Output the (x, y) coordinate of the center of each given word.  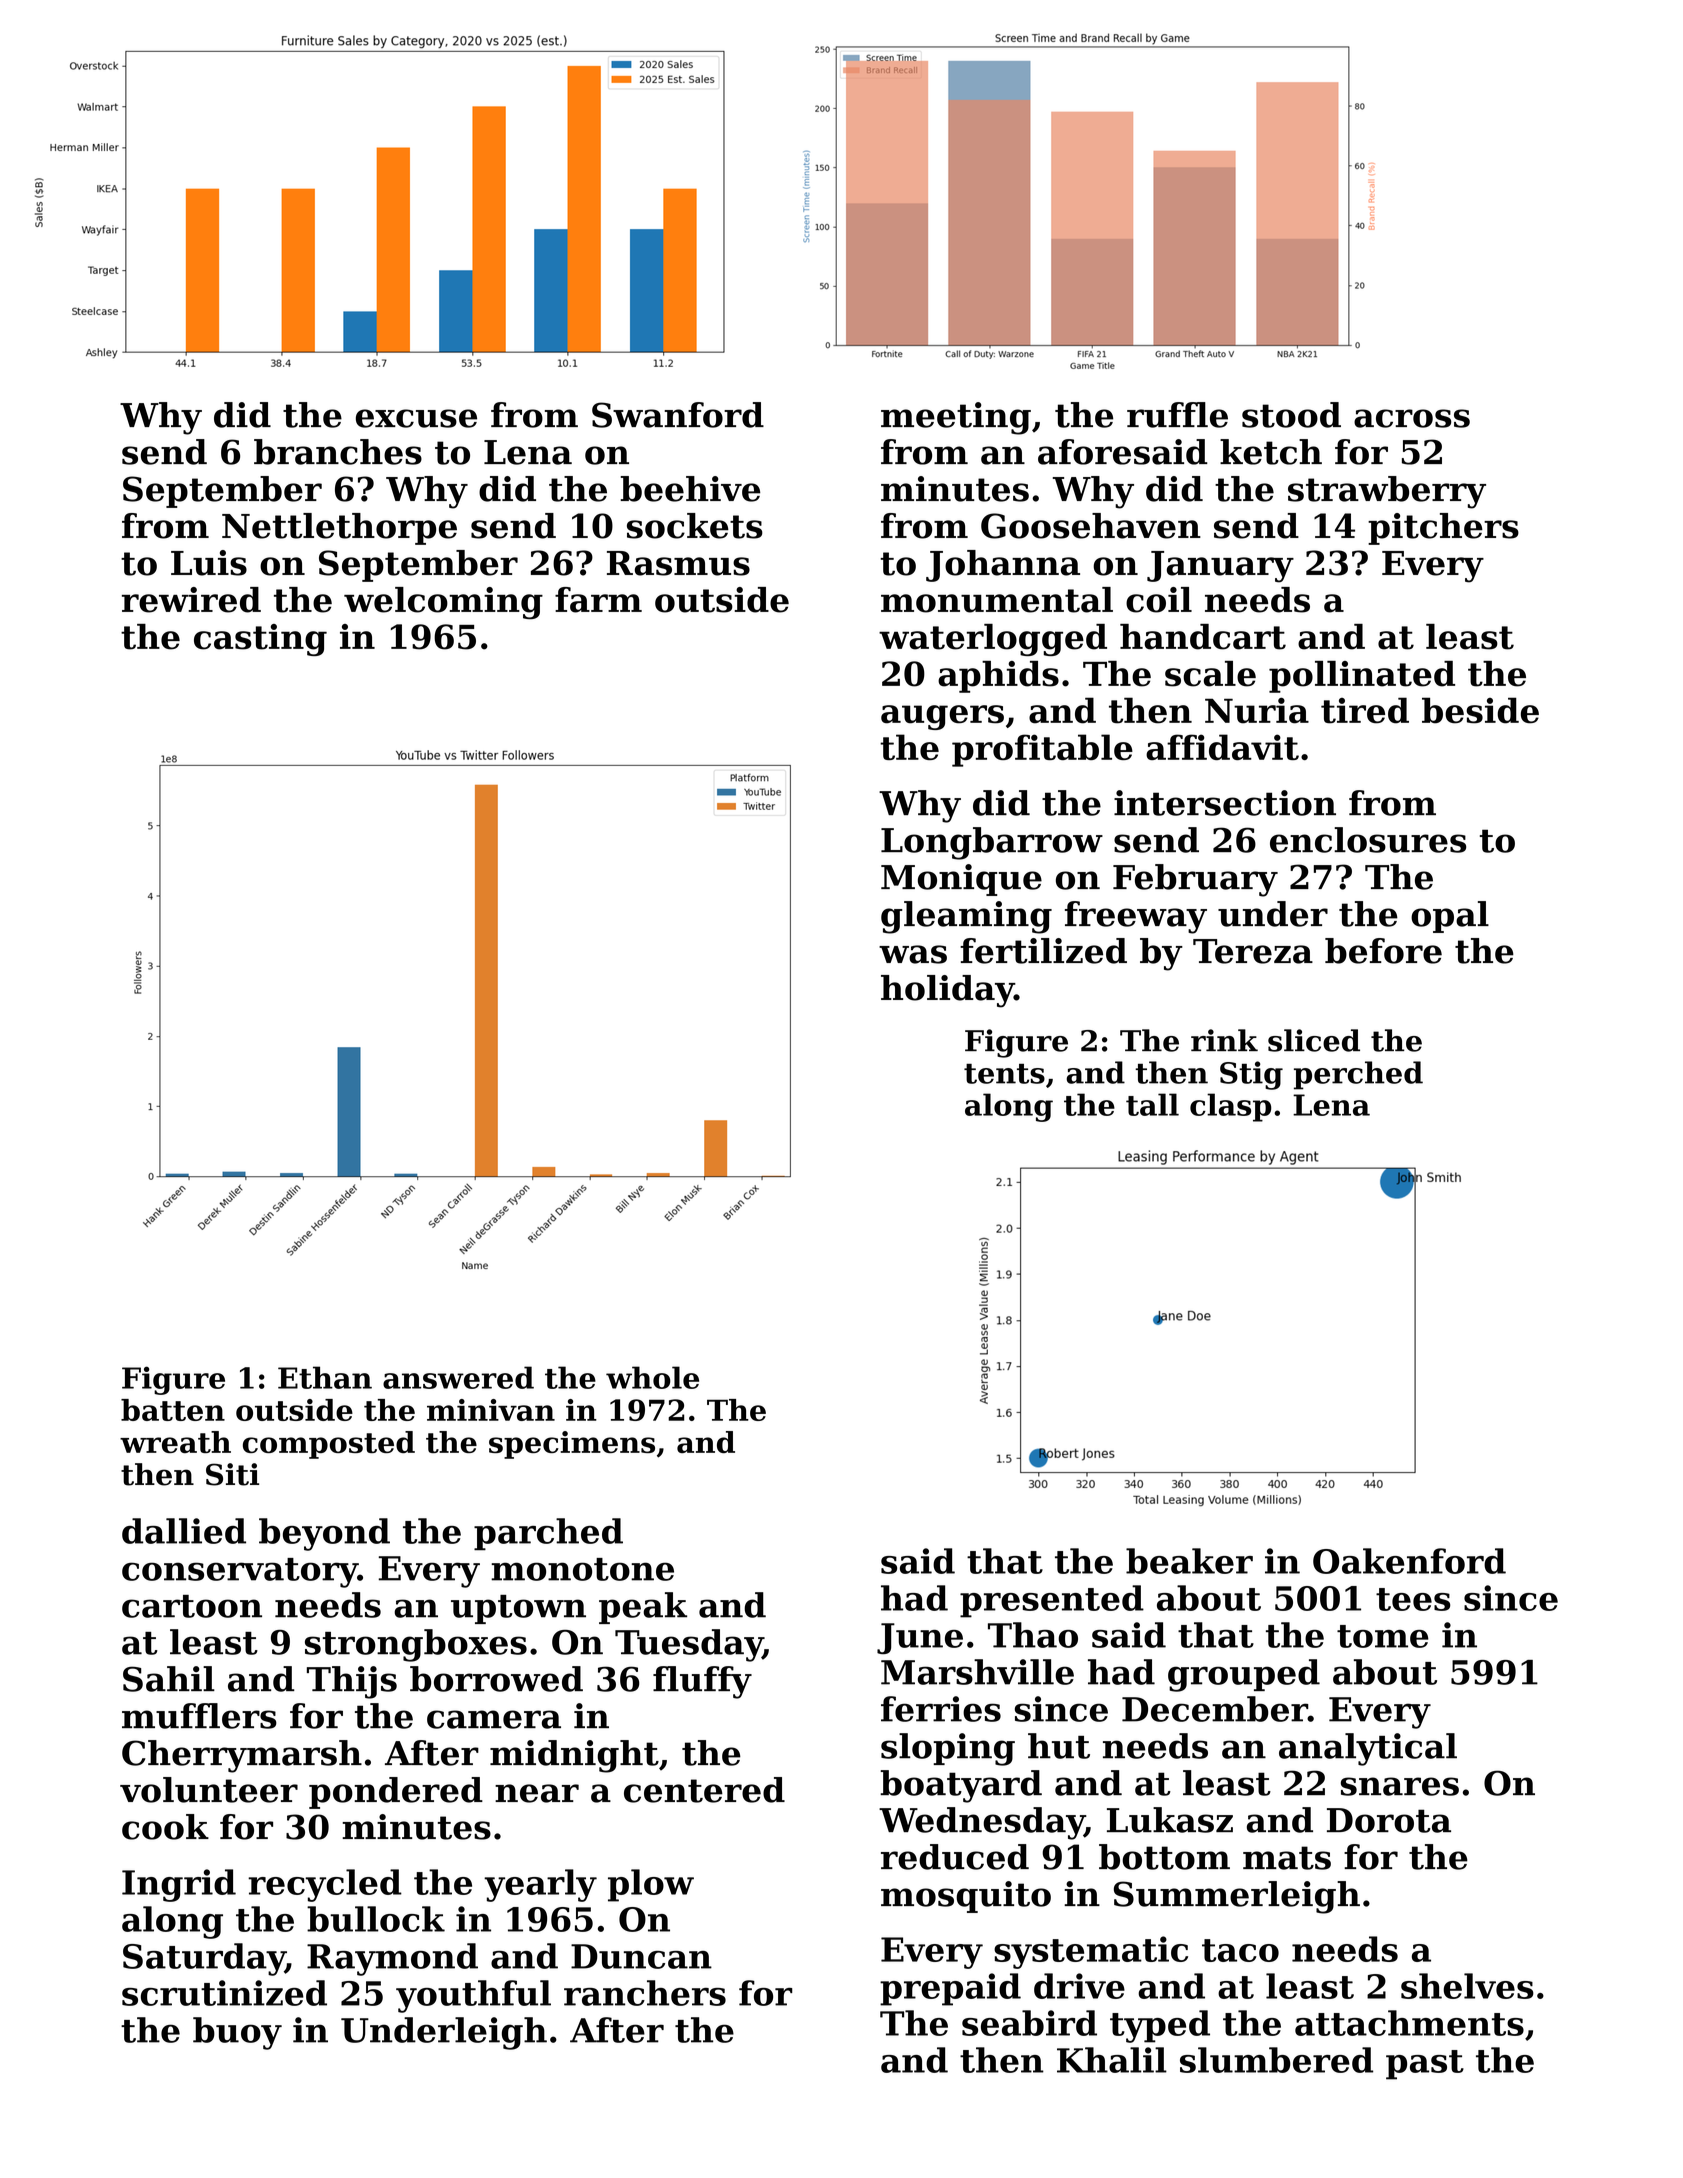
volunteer (209, 1790)
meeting (956, 418)
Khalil (1112, 2060)
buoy (237, 2033)
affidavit (1222, 747)
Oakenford (1409, 1561)
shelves (1467, 1986)
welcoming (443, 603)
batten (173, 1410)
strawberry (1387, 492)
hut (1059, 1746)
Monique (961, 880)
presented (1052, 1601)
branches (338, 452)
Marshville (977, 1672)
